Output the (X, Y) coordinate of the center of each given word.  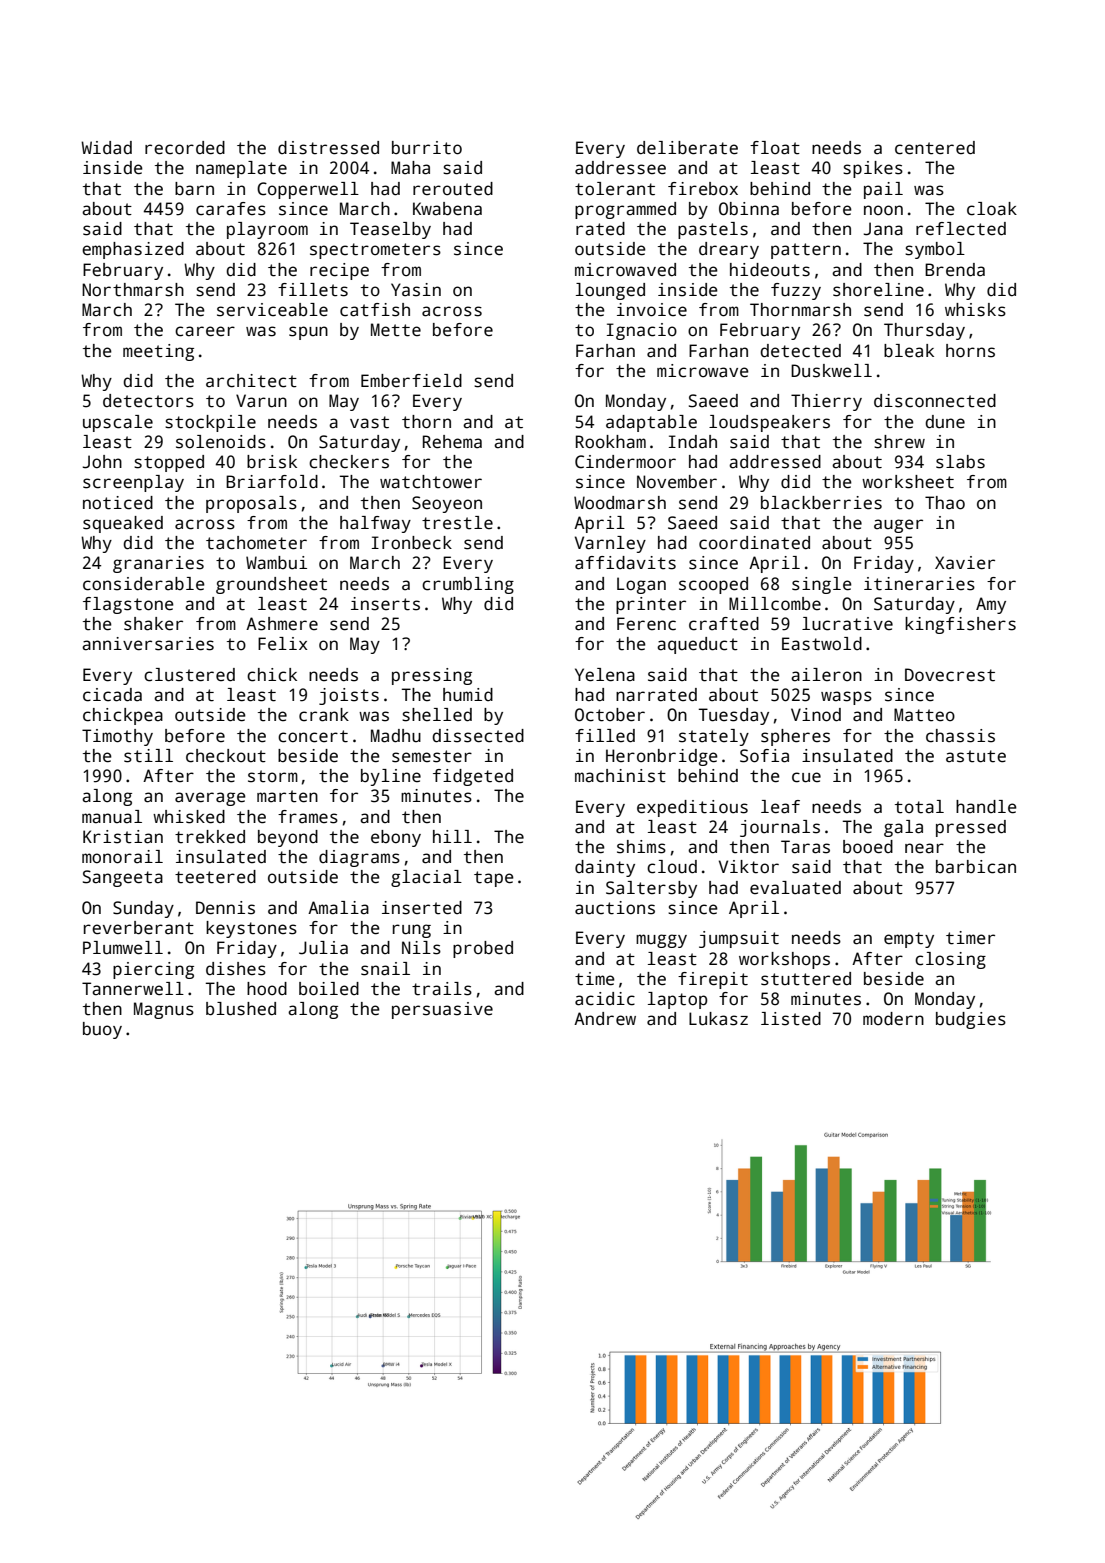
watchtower (431, 482)
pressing (432, 676)
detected (800, 351)
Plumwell (123, 948)
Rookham (611, 442)
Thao (945, 503)
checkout (226, 756)
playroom (267, 230)
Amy (991, 605)
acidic (605, 999)
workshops (784, 960)
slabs (960, 462)
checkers (349, 462)
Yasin (416, 290)
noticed (118, 503)
